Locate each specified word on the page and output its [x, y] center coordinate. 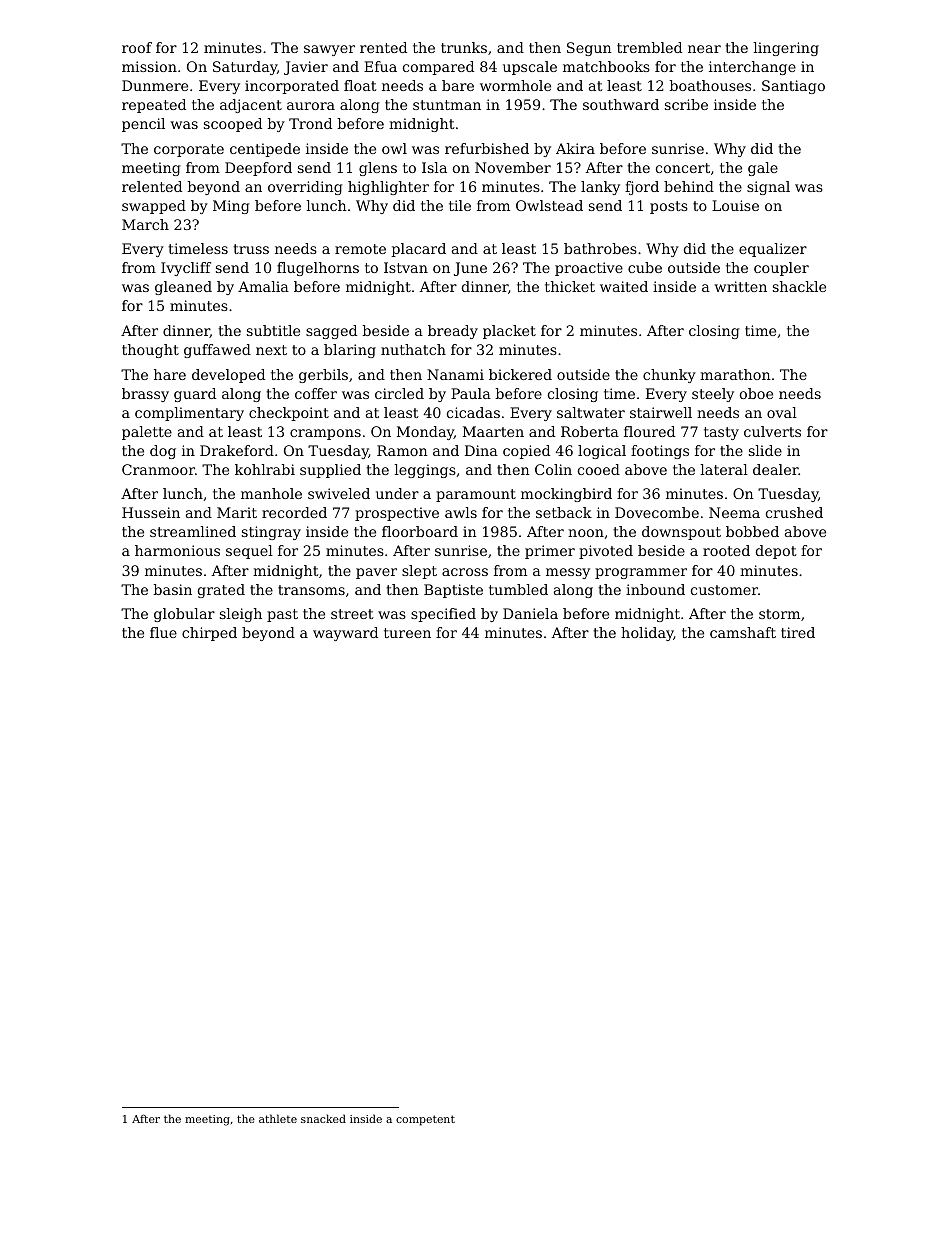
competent [425, 1120]
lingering [786, 49]
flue [163, 632]
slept [419, 572]
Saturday [245, 68]
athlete [278, 1118]
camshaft [743, 632]
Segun [589, 49]
